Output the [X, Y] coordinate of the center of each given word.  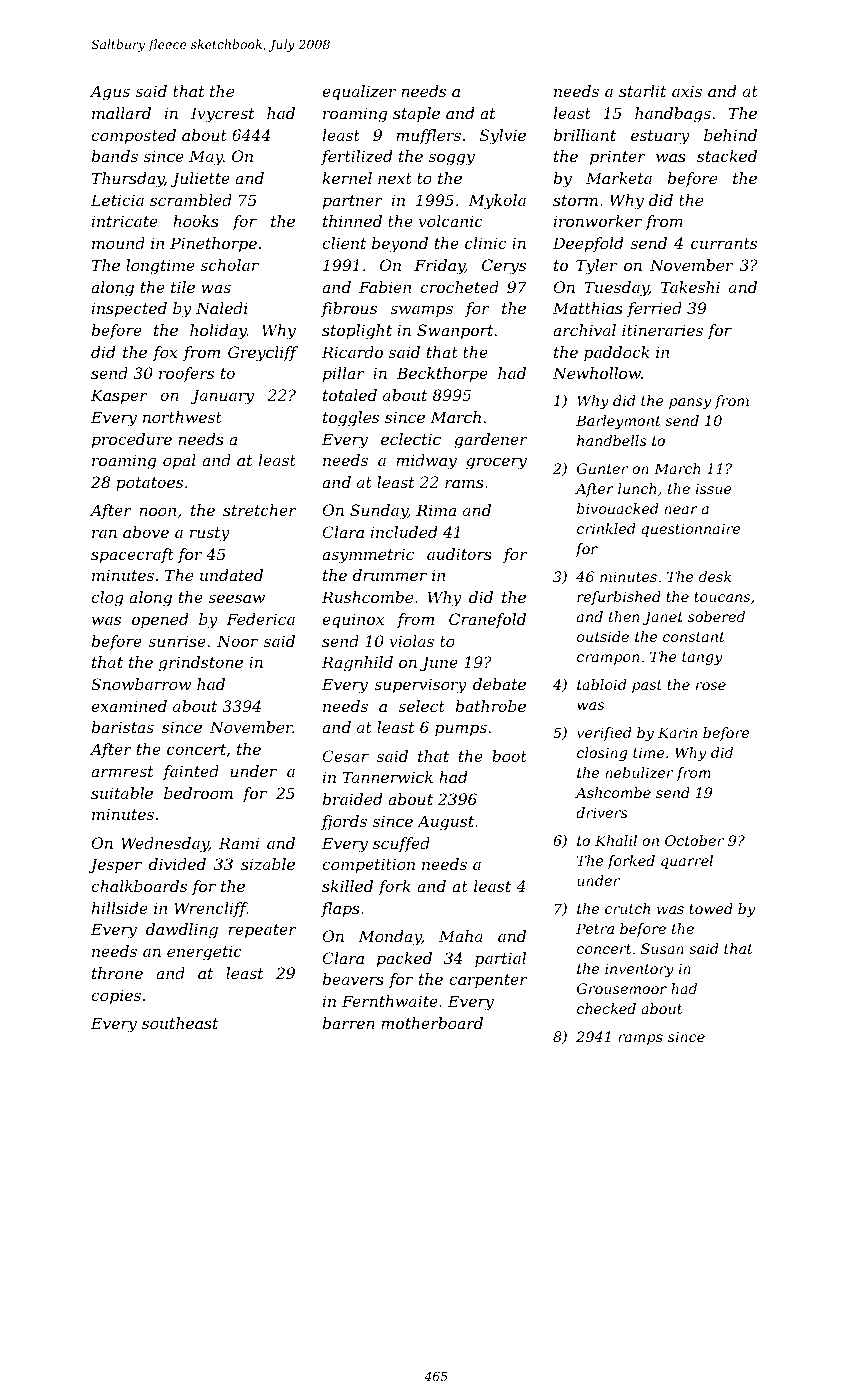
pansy [690, 403]
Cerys [504, 267]
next [395, 178]
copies [116, 997]
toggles [351, 419]
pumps [461, 730]
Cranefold [487, 620]
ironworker [598, 221]
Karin [677, 732]
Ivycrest [223, 115]
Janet [663, 618]
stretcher [260, 510]
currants [724, 243]
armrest [122, 771]
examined [129, 706]
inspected [129, 310]
